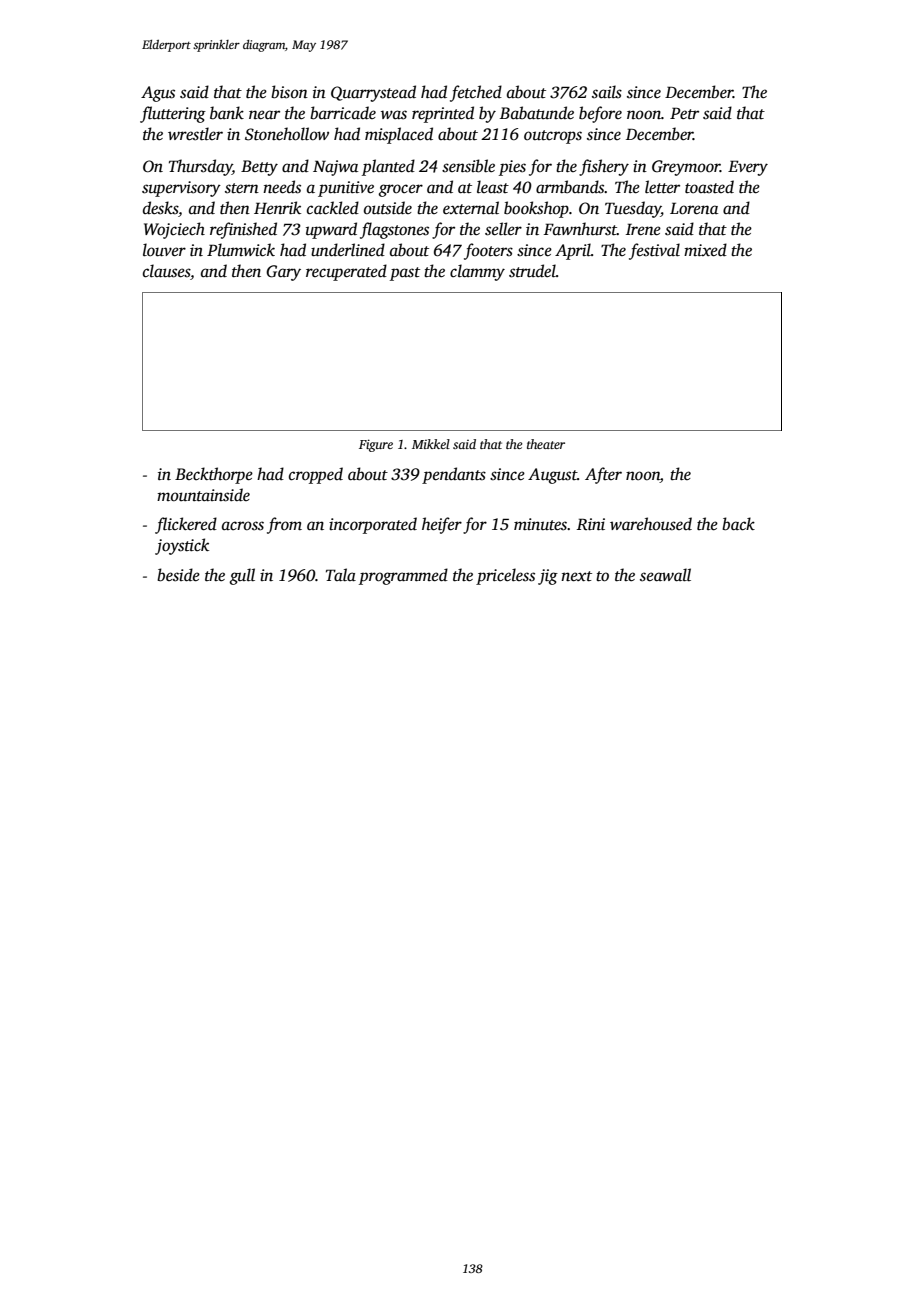 This screenshot has width=924, height=1314. What do you see at coordinates (665, 575) in the screenshot?
I see `seawall` at bounding box center [665, 575].
